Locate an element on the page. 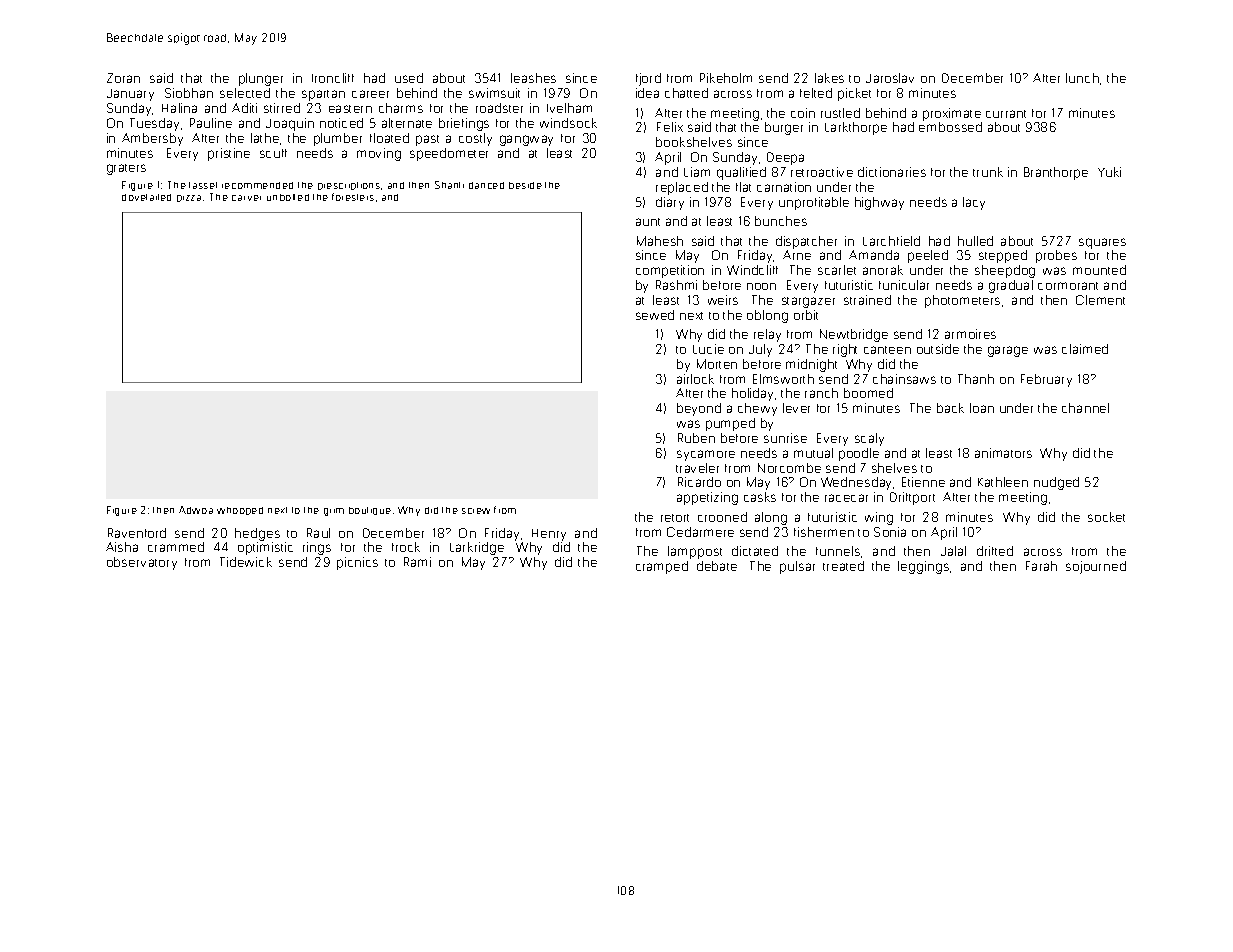 The width and height of the page is (1233, 952). lamppost is located at coordinates (695, 552).
